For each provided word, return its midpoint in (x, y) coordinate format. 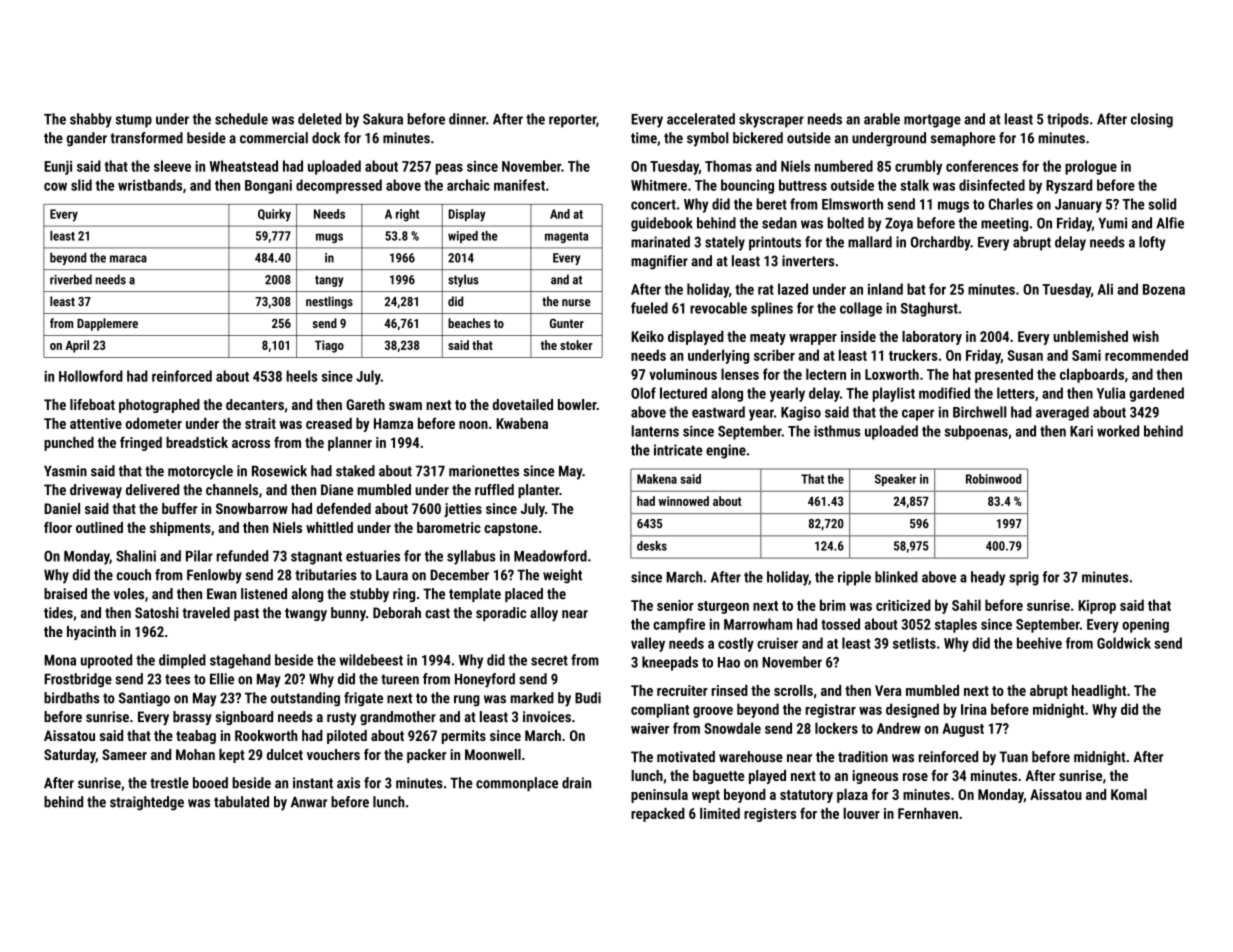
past (246, 614)
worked (1118, 431)
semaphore (963, 139)
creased (329, 423)
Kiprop (1097, 607)
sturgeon (723, 607)
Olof (643, 393)
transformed (146, 138)
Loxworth (892, 374)
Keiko (647, 336)
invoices (547, 717)
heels (302, 376)
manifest (519, 185)
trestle (169, 783)
